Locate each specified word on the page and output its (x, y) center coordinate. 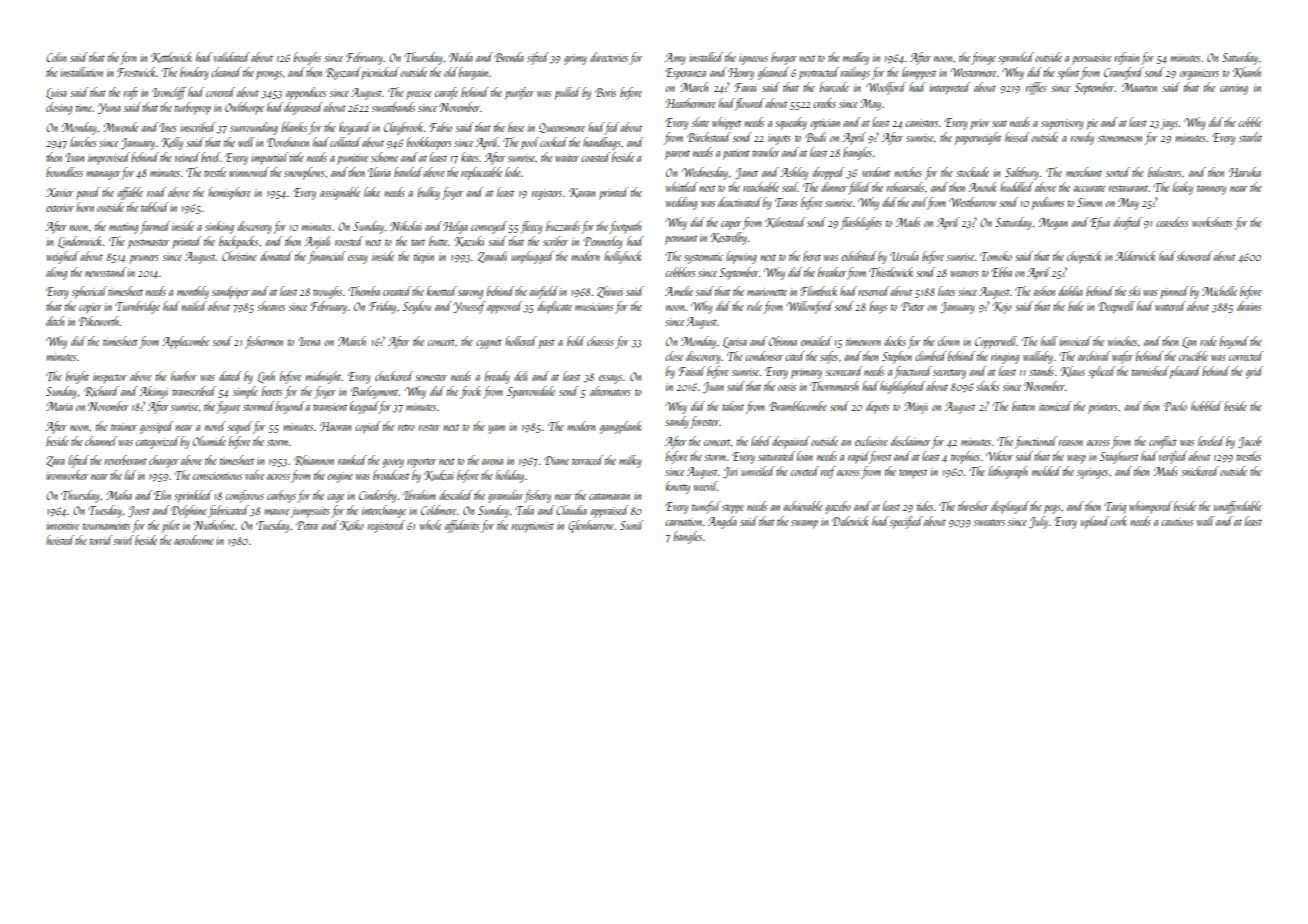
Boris (605, 92)
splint (1069, 73)
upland (1095, 522)
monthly (193, 292)
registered (386, 526)
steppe (733, 509)
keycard (355, 128)
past (546, 344)
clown (948, 341)
